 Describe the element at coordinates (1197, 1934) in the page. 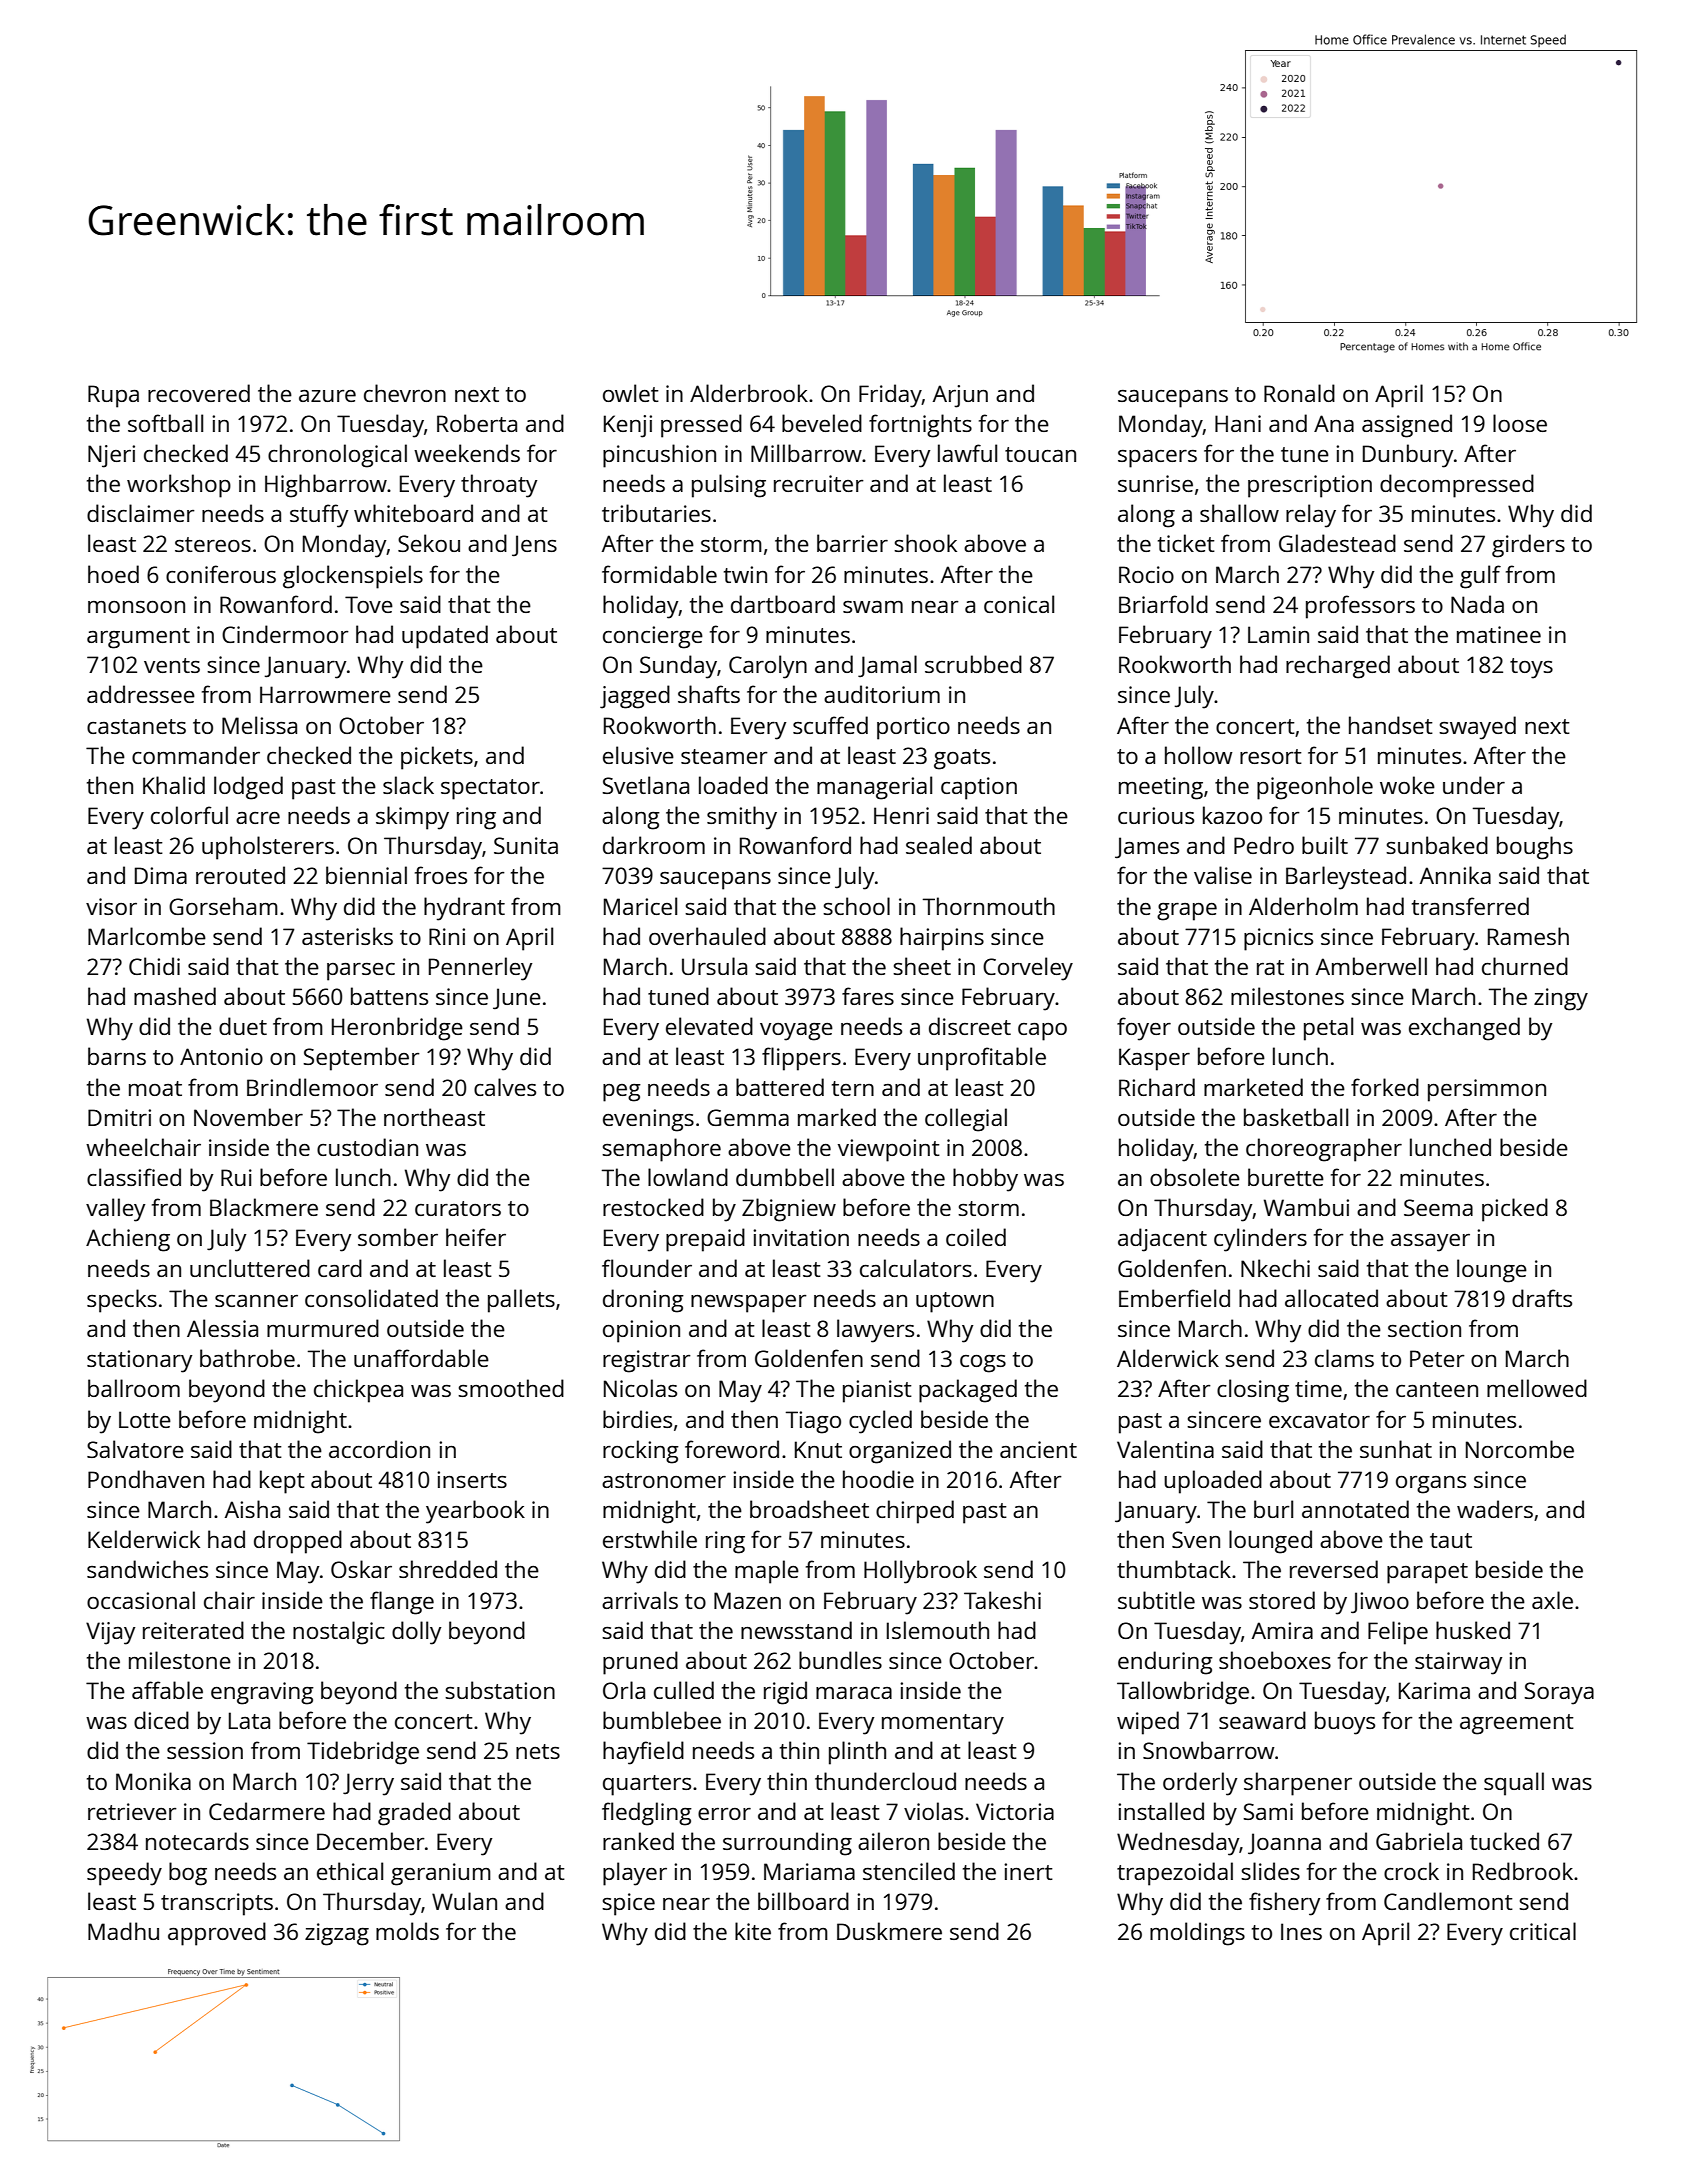

I see `moldings` at that location.
